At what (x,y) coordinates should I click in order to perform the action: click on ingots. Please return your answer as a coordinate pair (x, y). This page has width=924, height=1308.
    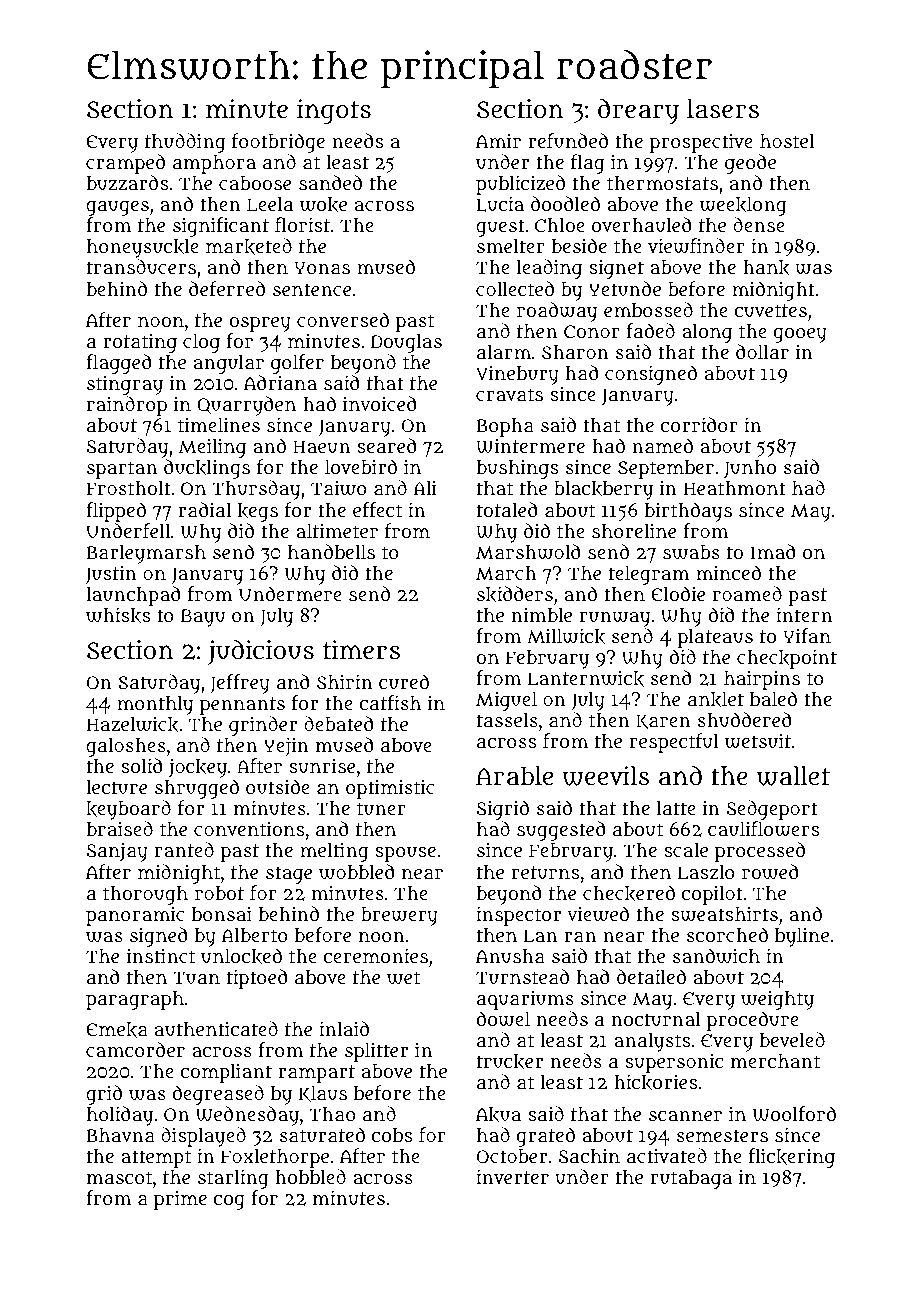
    Looking at the image, I should click on (334, 112).
